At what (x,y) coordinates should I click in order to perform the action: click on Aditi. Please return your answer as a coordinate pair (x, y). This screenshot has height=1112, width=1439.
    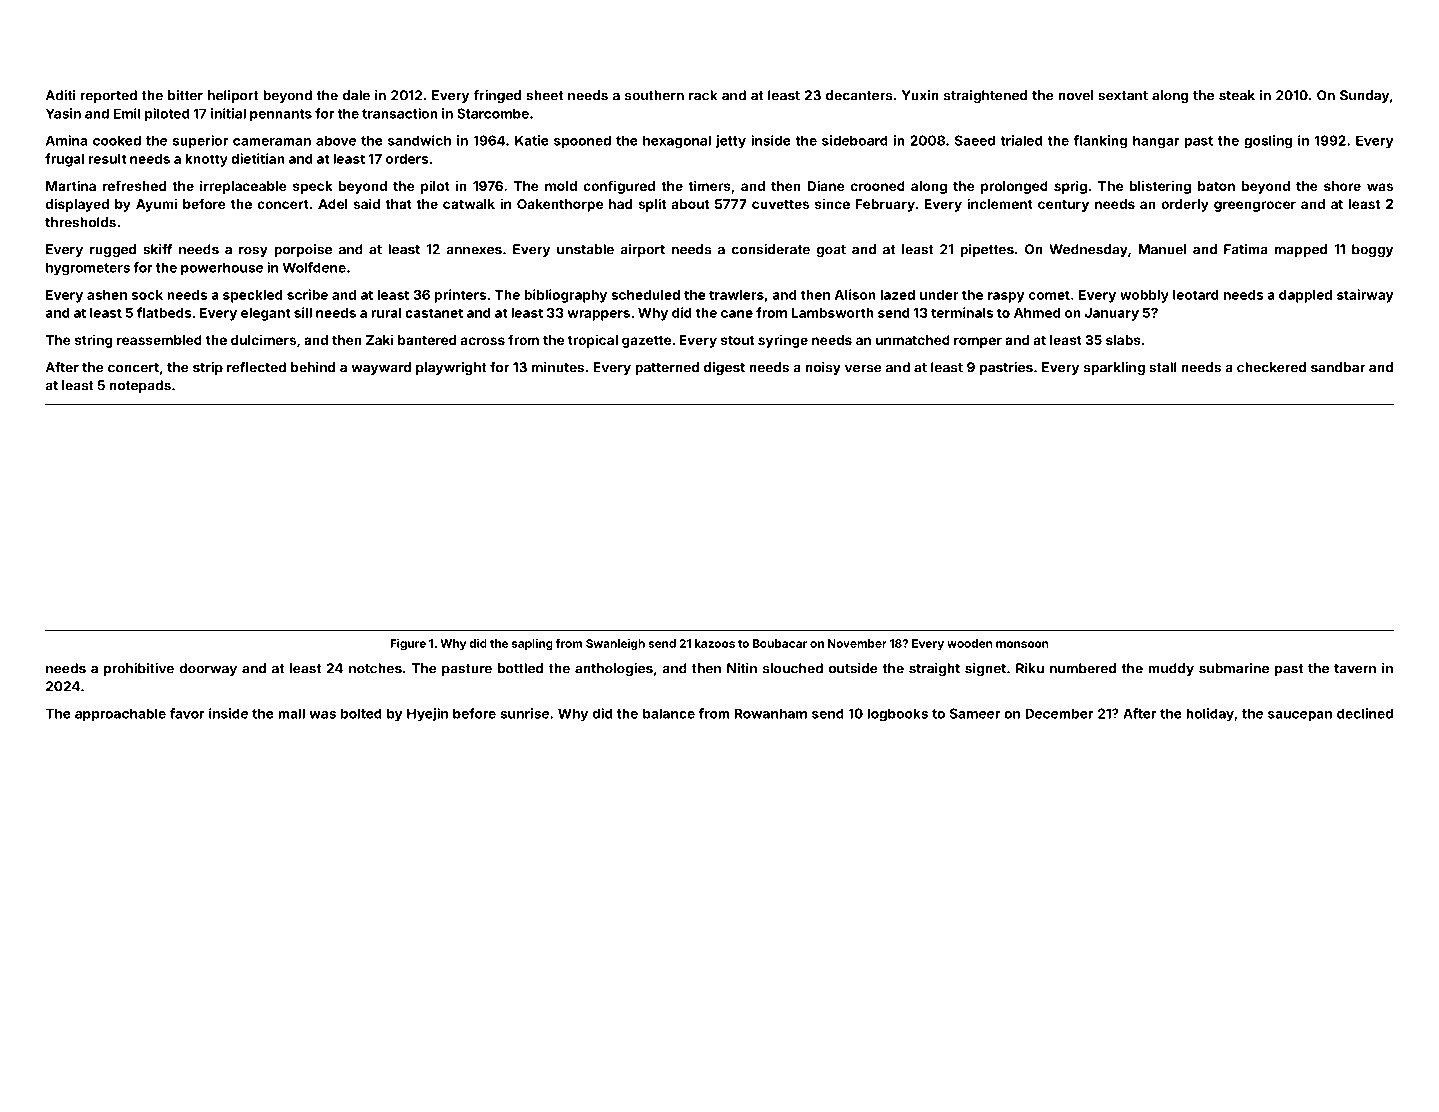
    Looking at the image, I should click on (60, 95).
